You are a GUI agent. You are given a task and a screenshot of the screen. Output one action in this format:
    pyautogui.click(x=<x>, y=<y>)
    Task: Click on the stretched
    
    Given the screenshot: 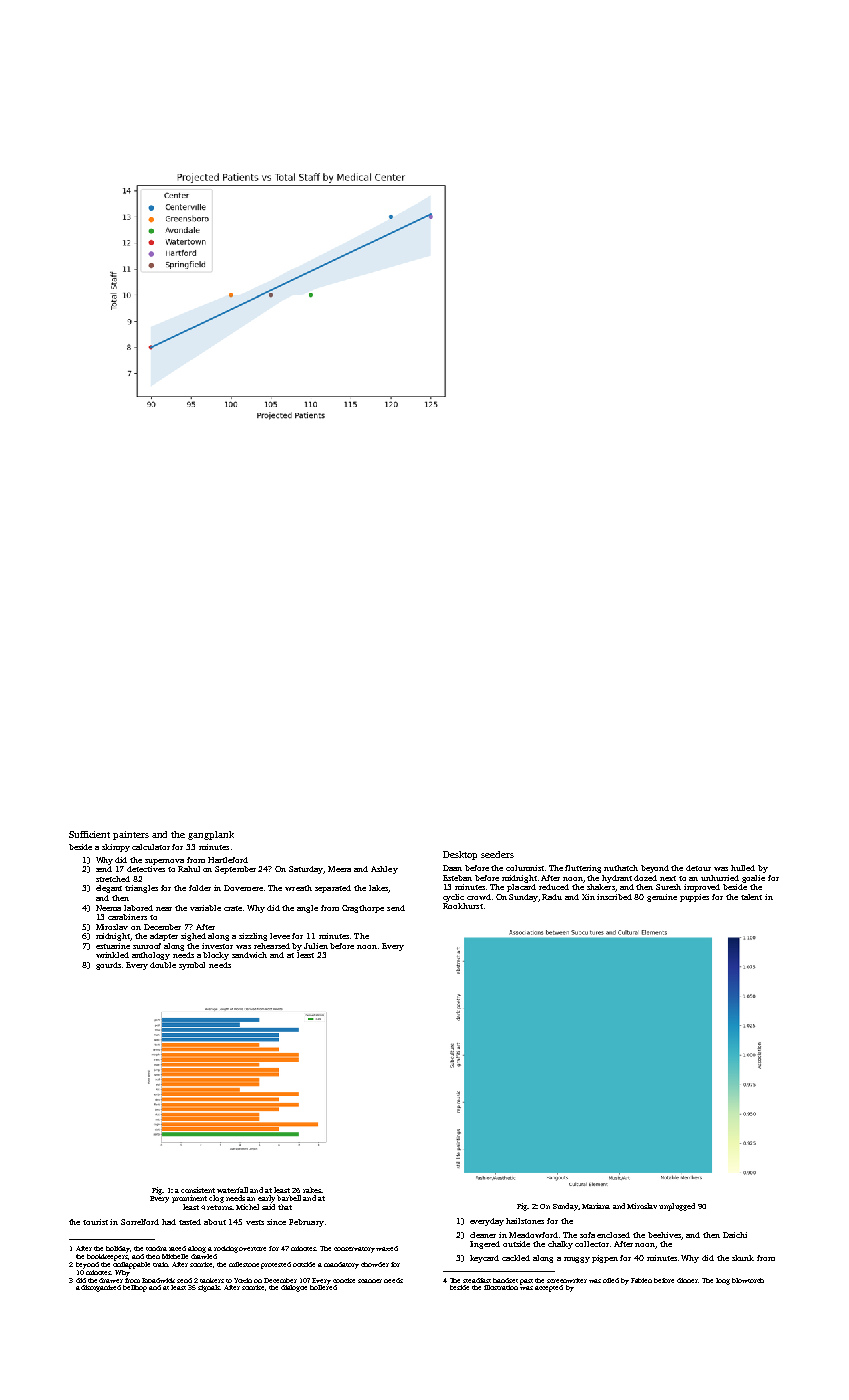 What is the action you would take?
    pyautogui.click(x=113, y=879)
